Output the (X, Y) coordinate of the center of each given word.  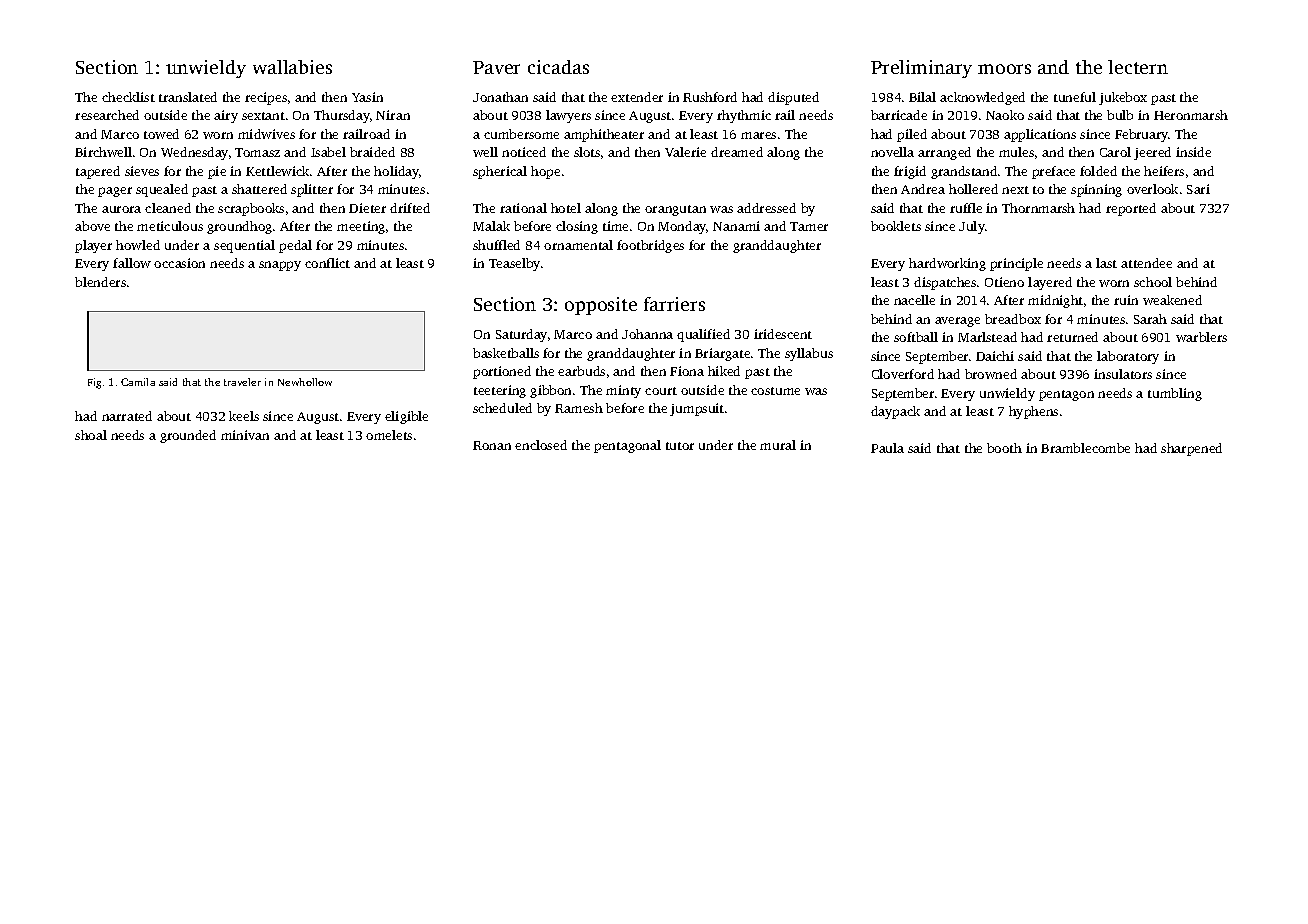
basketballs (506, 353)
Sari (1198, 189)
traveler (242, 382)
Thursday (342, 116)
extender (637, 97)
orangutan (675, 210)
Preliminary (921, 69)
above (92, 226)
